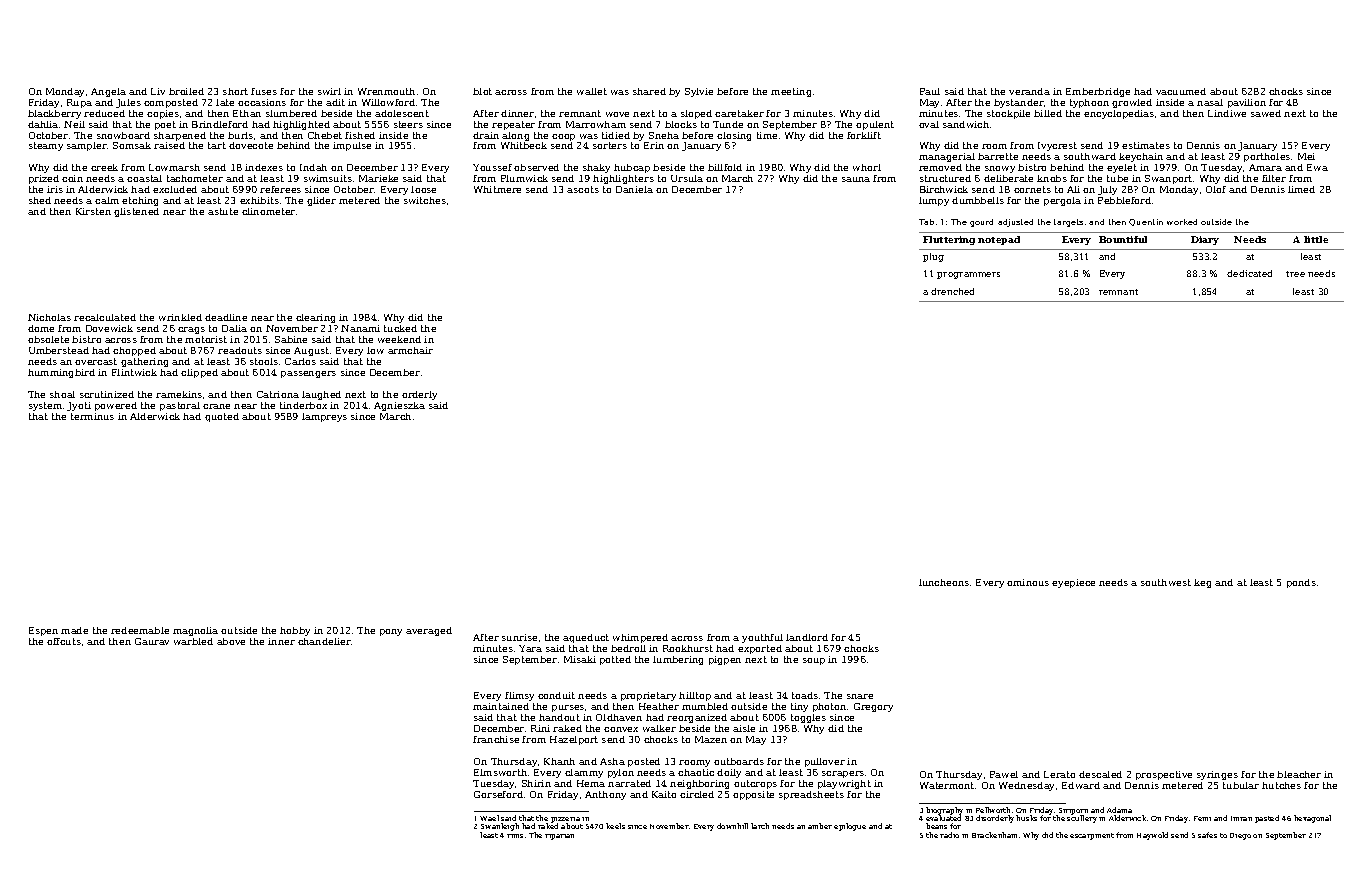  Describe the element at coordinates (489, 818) in the screenshot. I see `Wael` at that location.
